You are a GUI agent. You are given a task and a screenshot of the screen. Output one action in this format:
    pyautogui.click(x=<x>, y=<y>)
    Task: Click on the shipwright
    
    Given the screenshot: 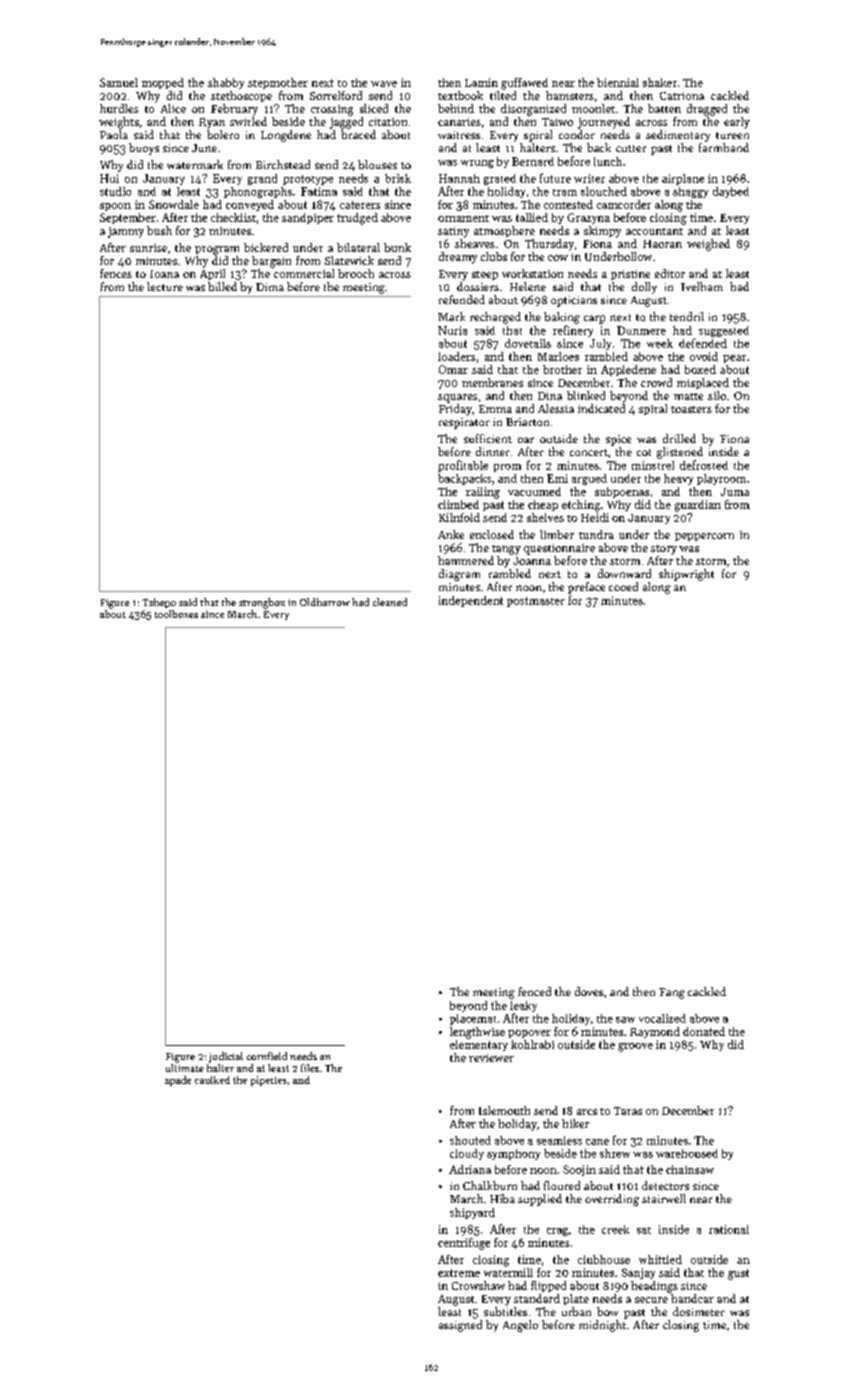 What is the action you would take?
    pyautogui.click(x=686, y=575)
